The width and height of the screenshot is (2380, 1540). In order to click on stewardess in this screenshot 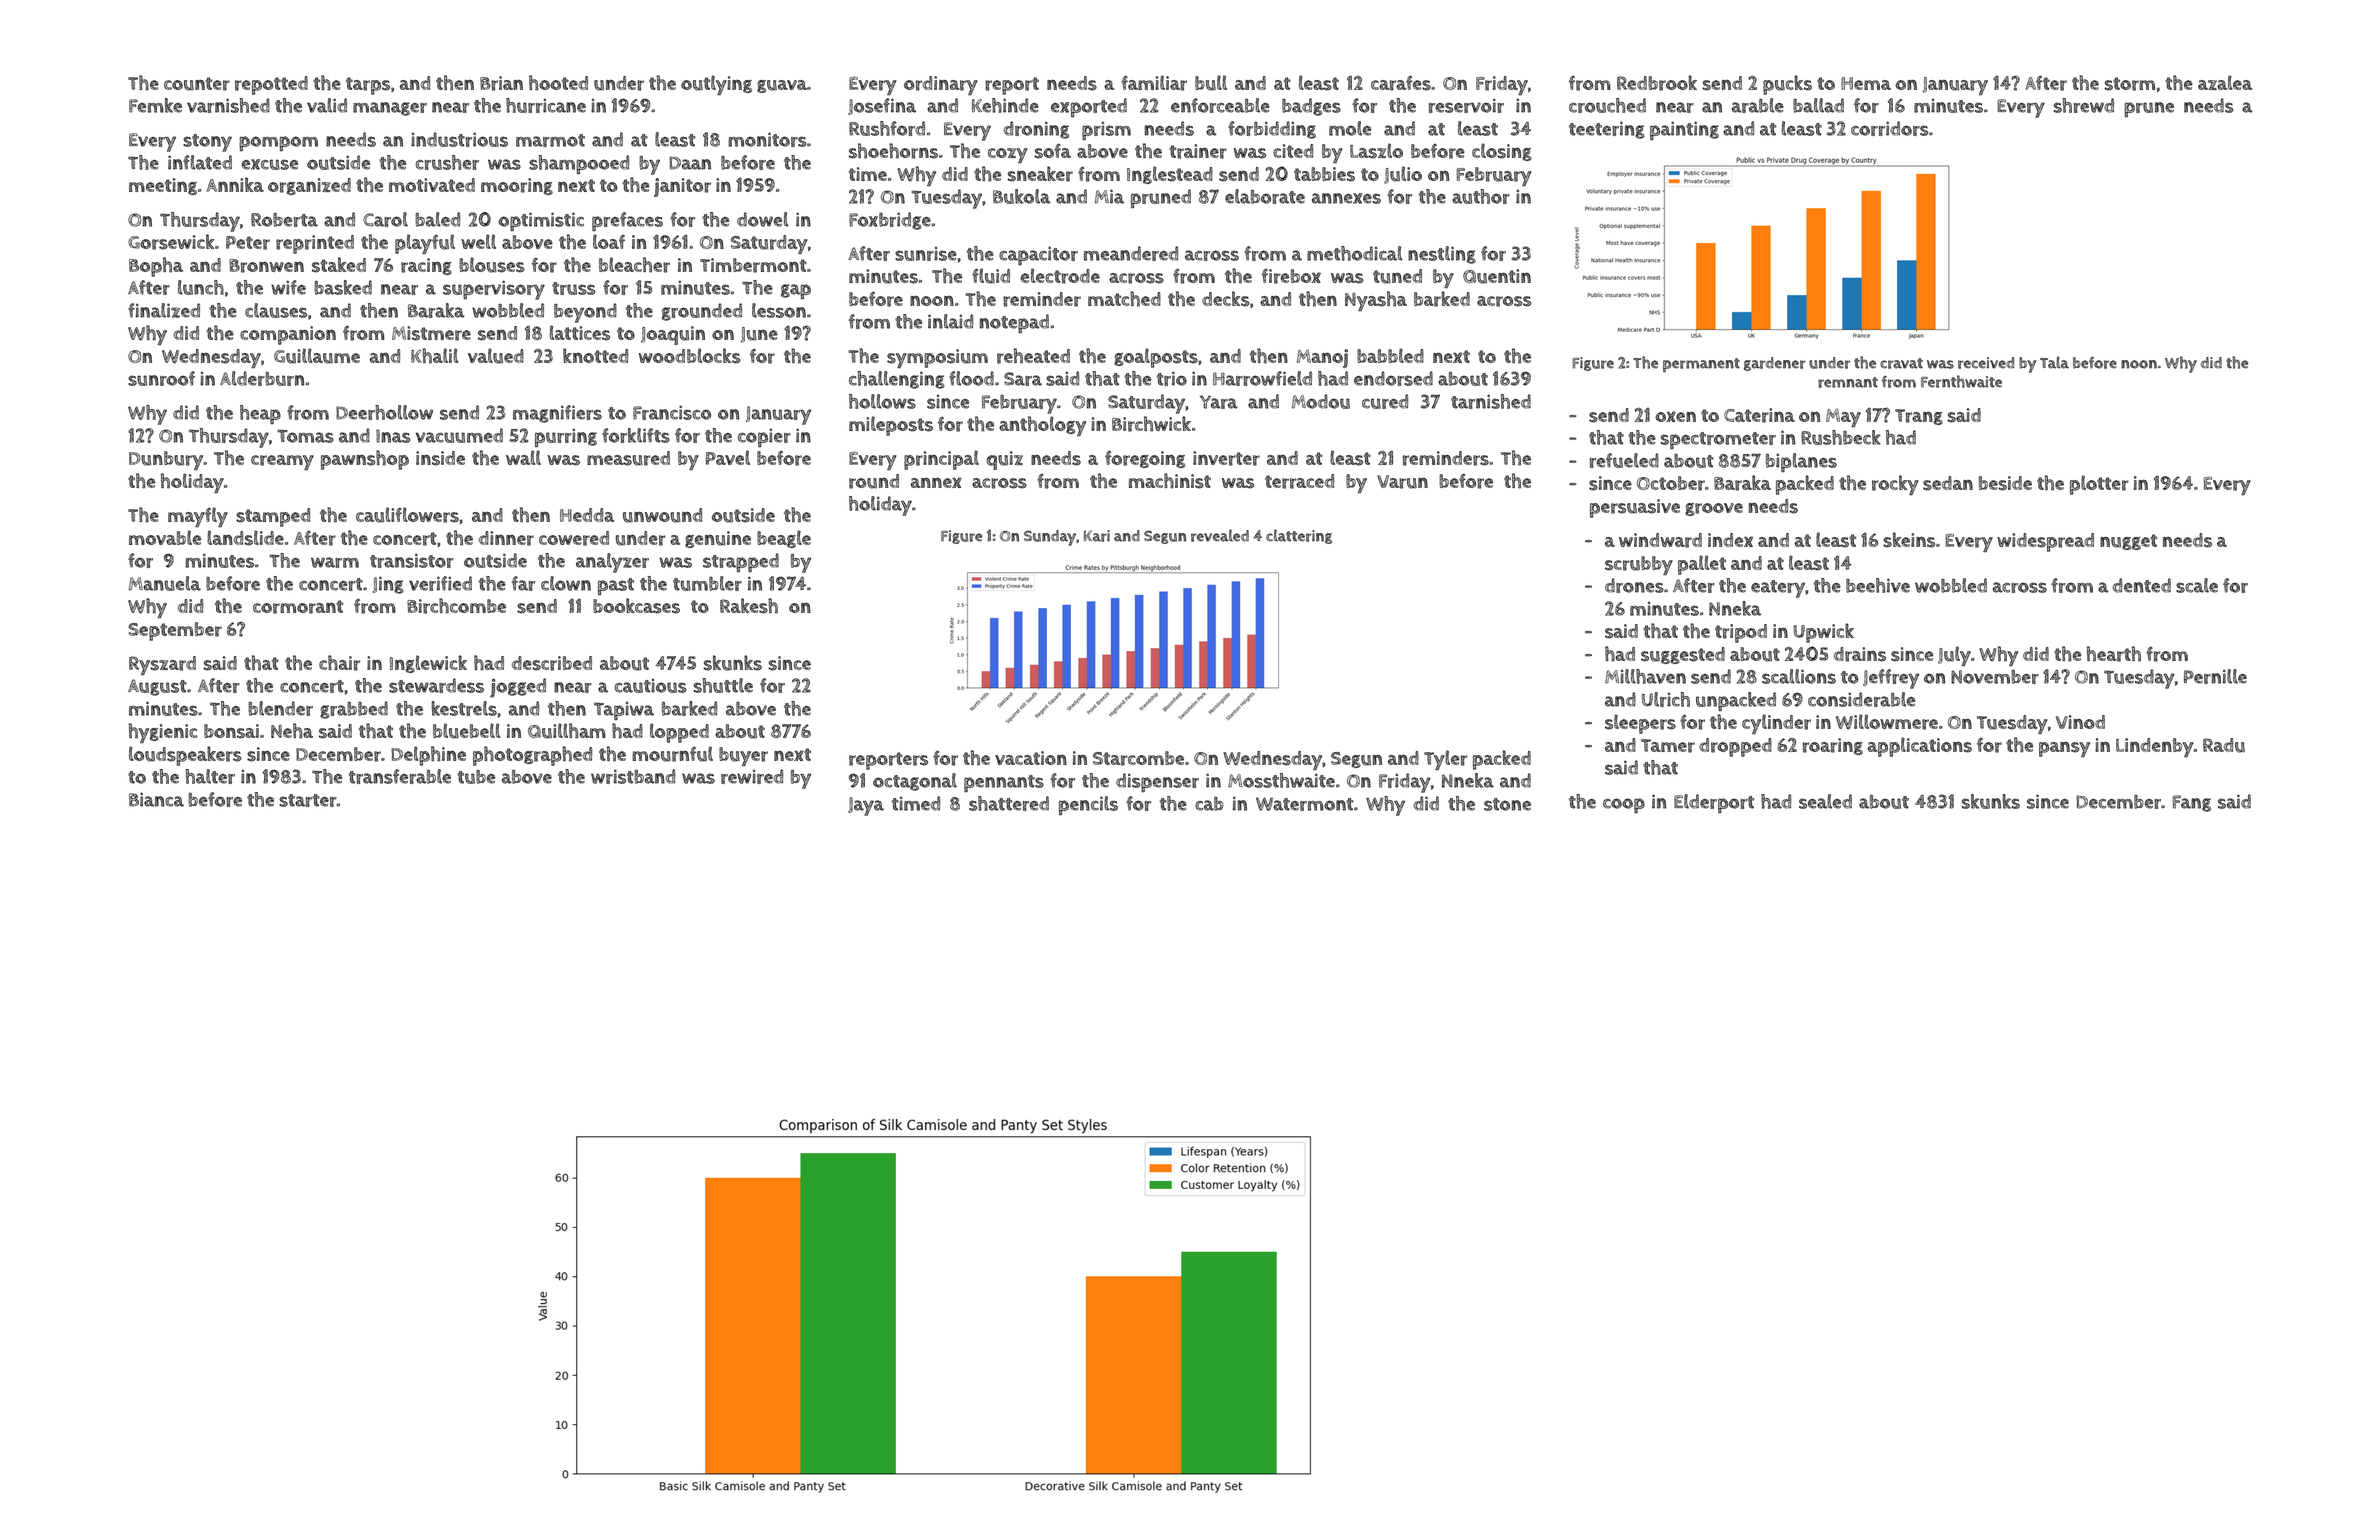, I will do `click(436, 685)`.
